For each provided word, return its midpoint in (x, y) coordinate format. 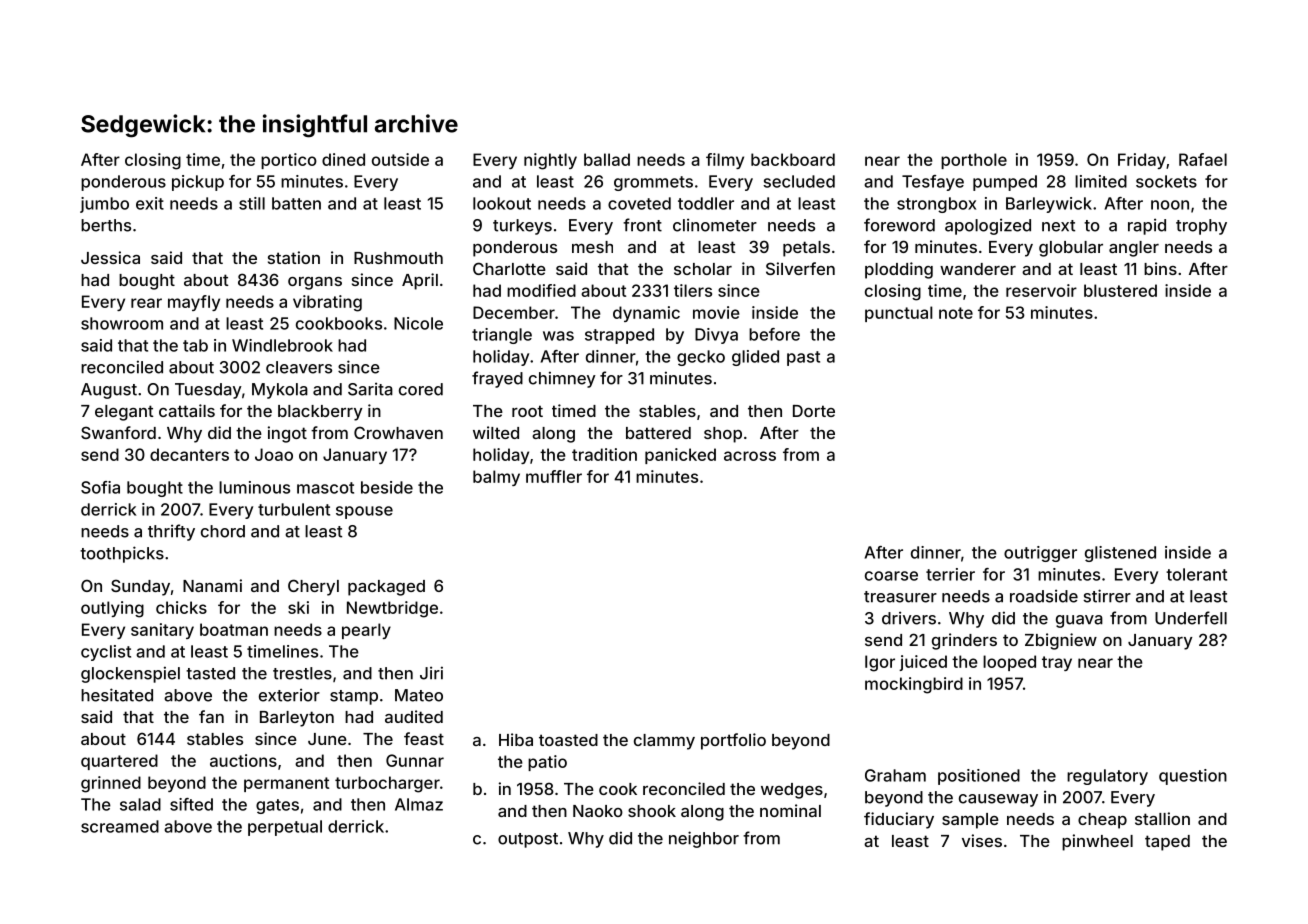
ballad (607, 159)
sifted (191, 804)
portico (289, 161)
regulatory (1107, 777)
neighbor (704, 839)
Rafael (1203, 159)
